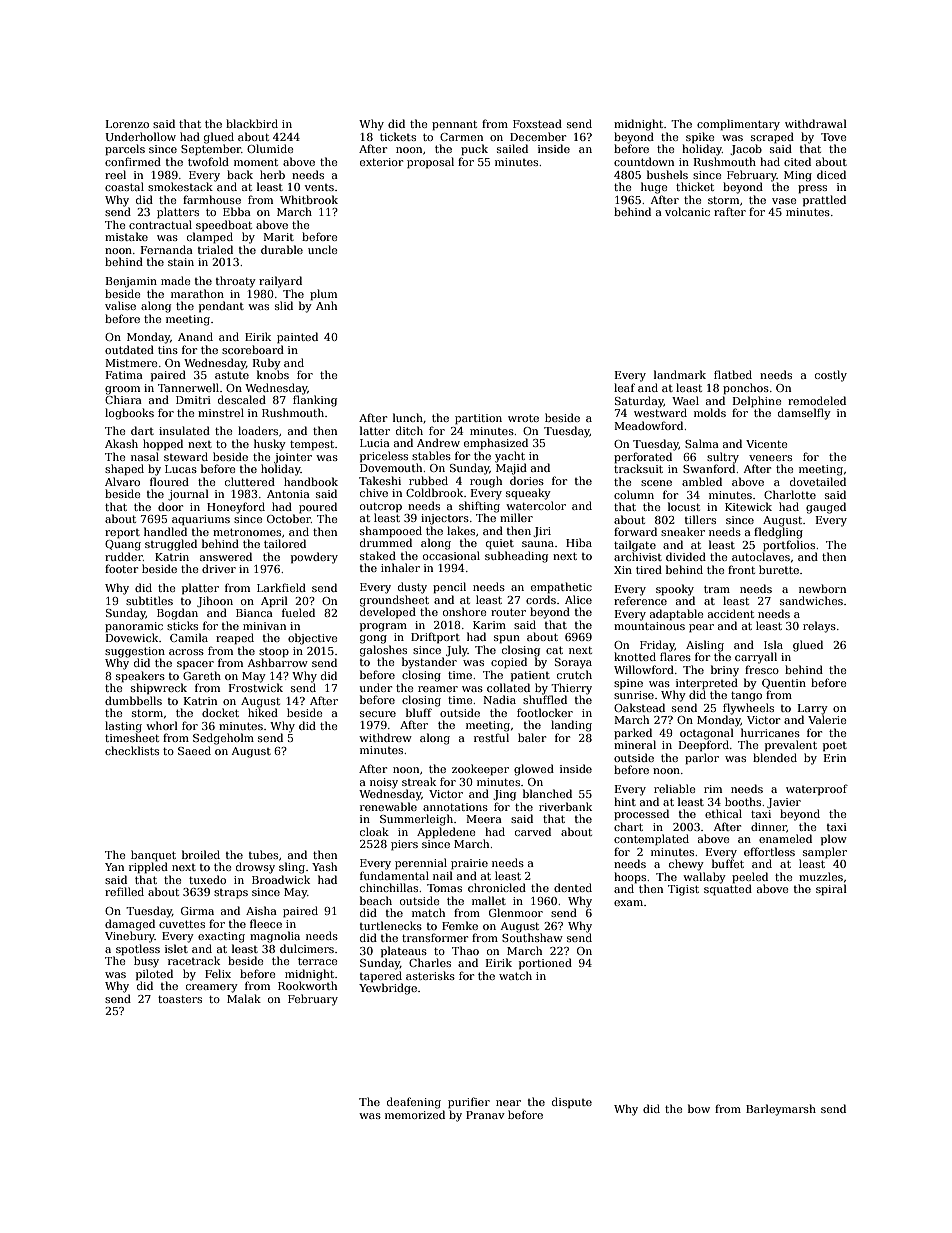 The height and width of the document is (1233, 952). Describe the element at coordinates (743, 801) in the document. I see `booths` at that location.
